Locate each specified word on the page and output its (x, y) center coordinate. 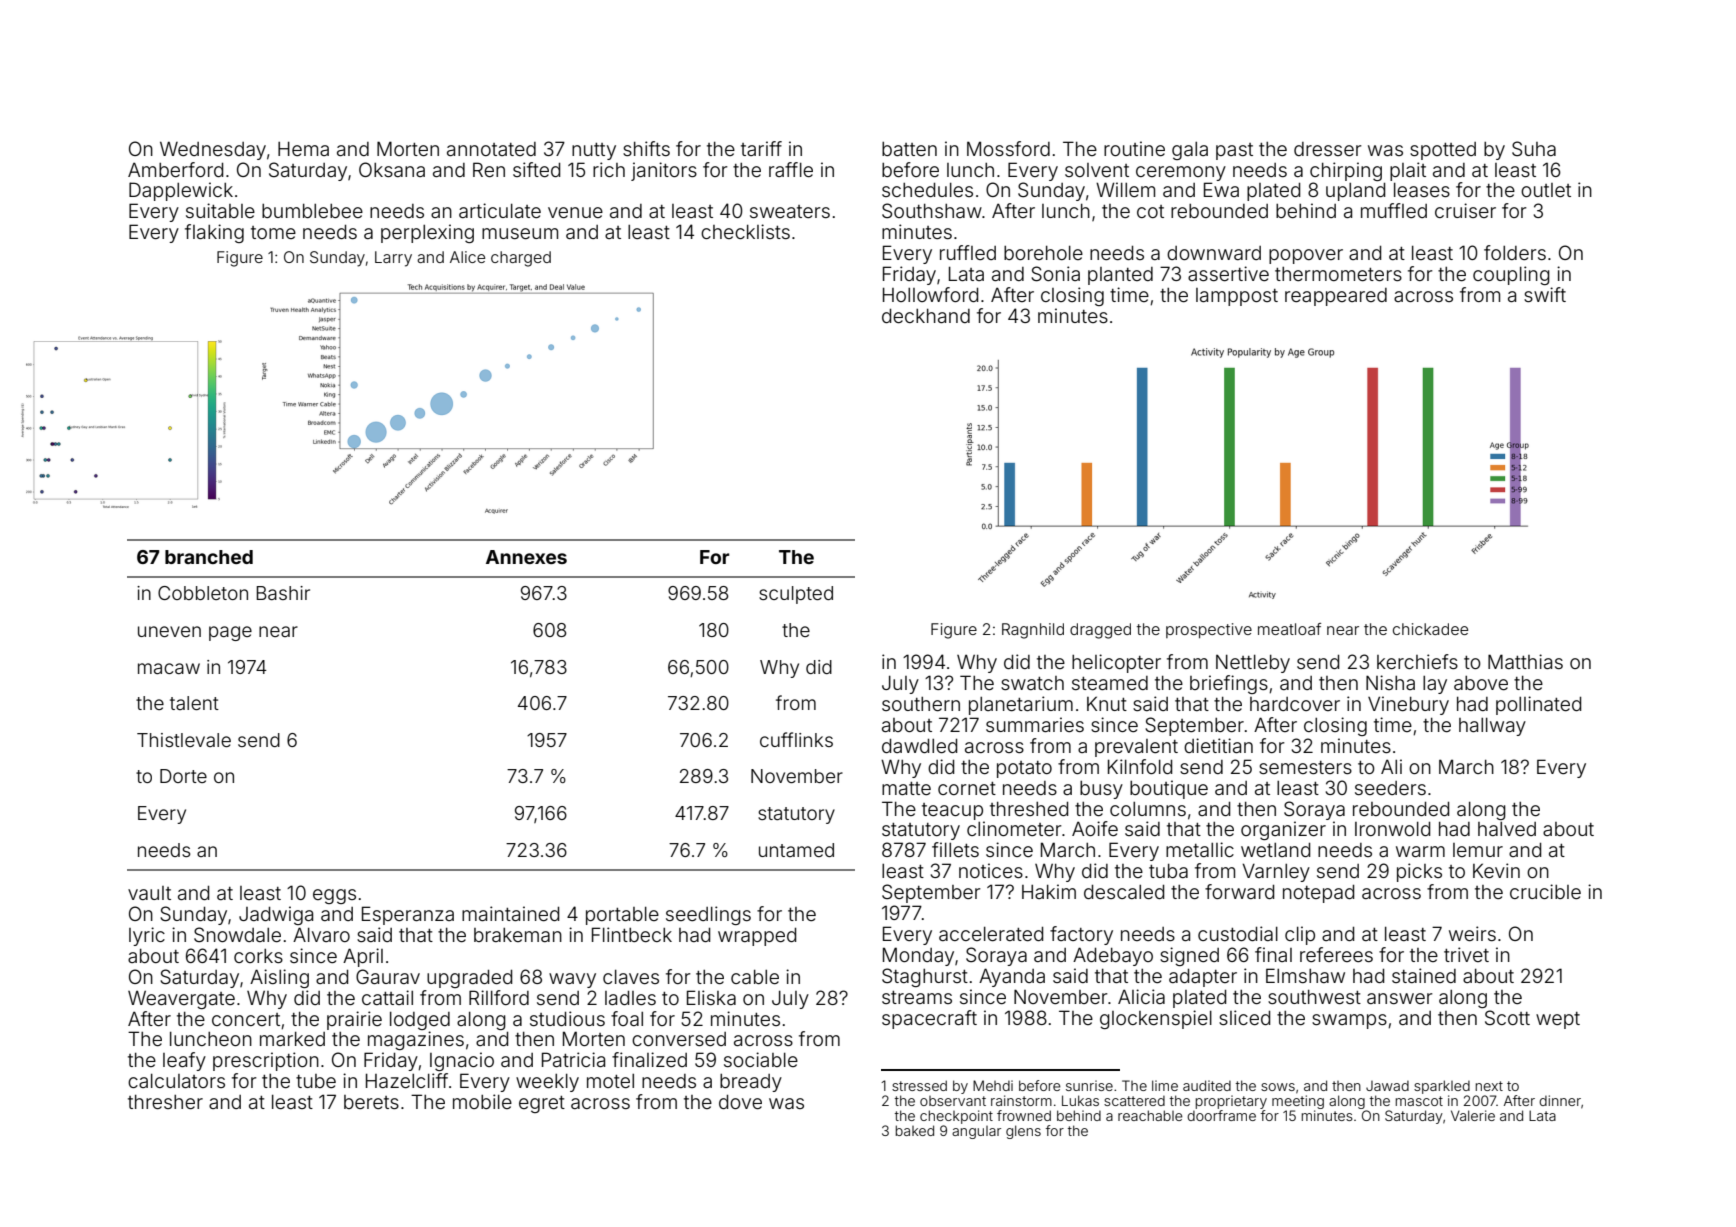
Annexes (526, 557)
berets (371, 1102)
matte (906, 788)
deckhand (926, 316)
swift (1545, 294)
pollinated (1538, 705)
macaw (169, 668)
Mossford (1008, 148)
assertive (1228, 273)
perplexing (427, 233)
